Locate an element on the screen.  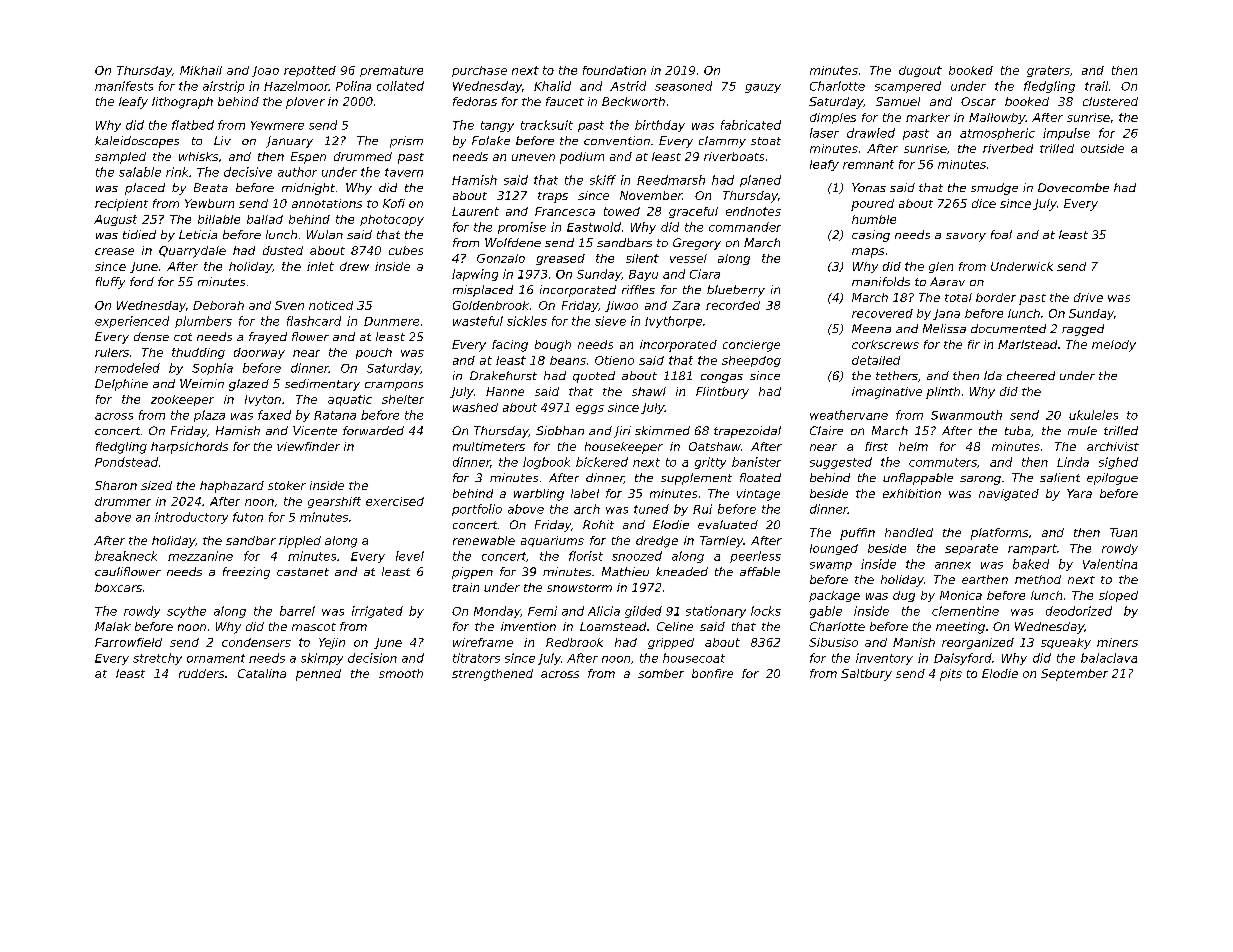
Claire is located at coordinates (826, 430).
